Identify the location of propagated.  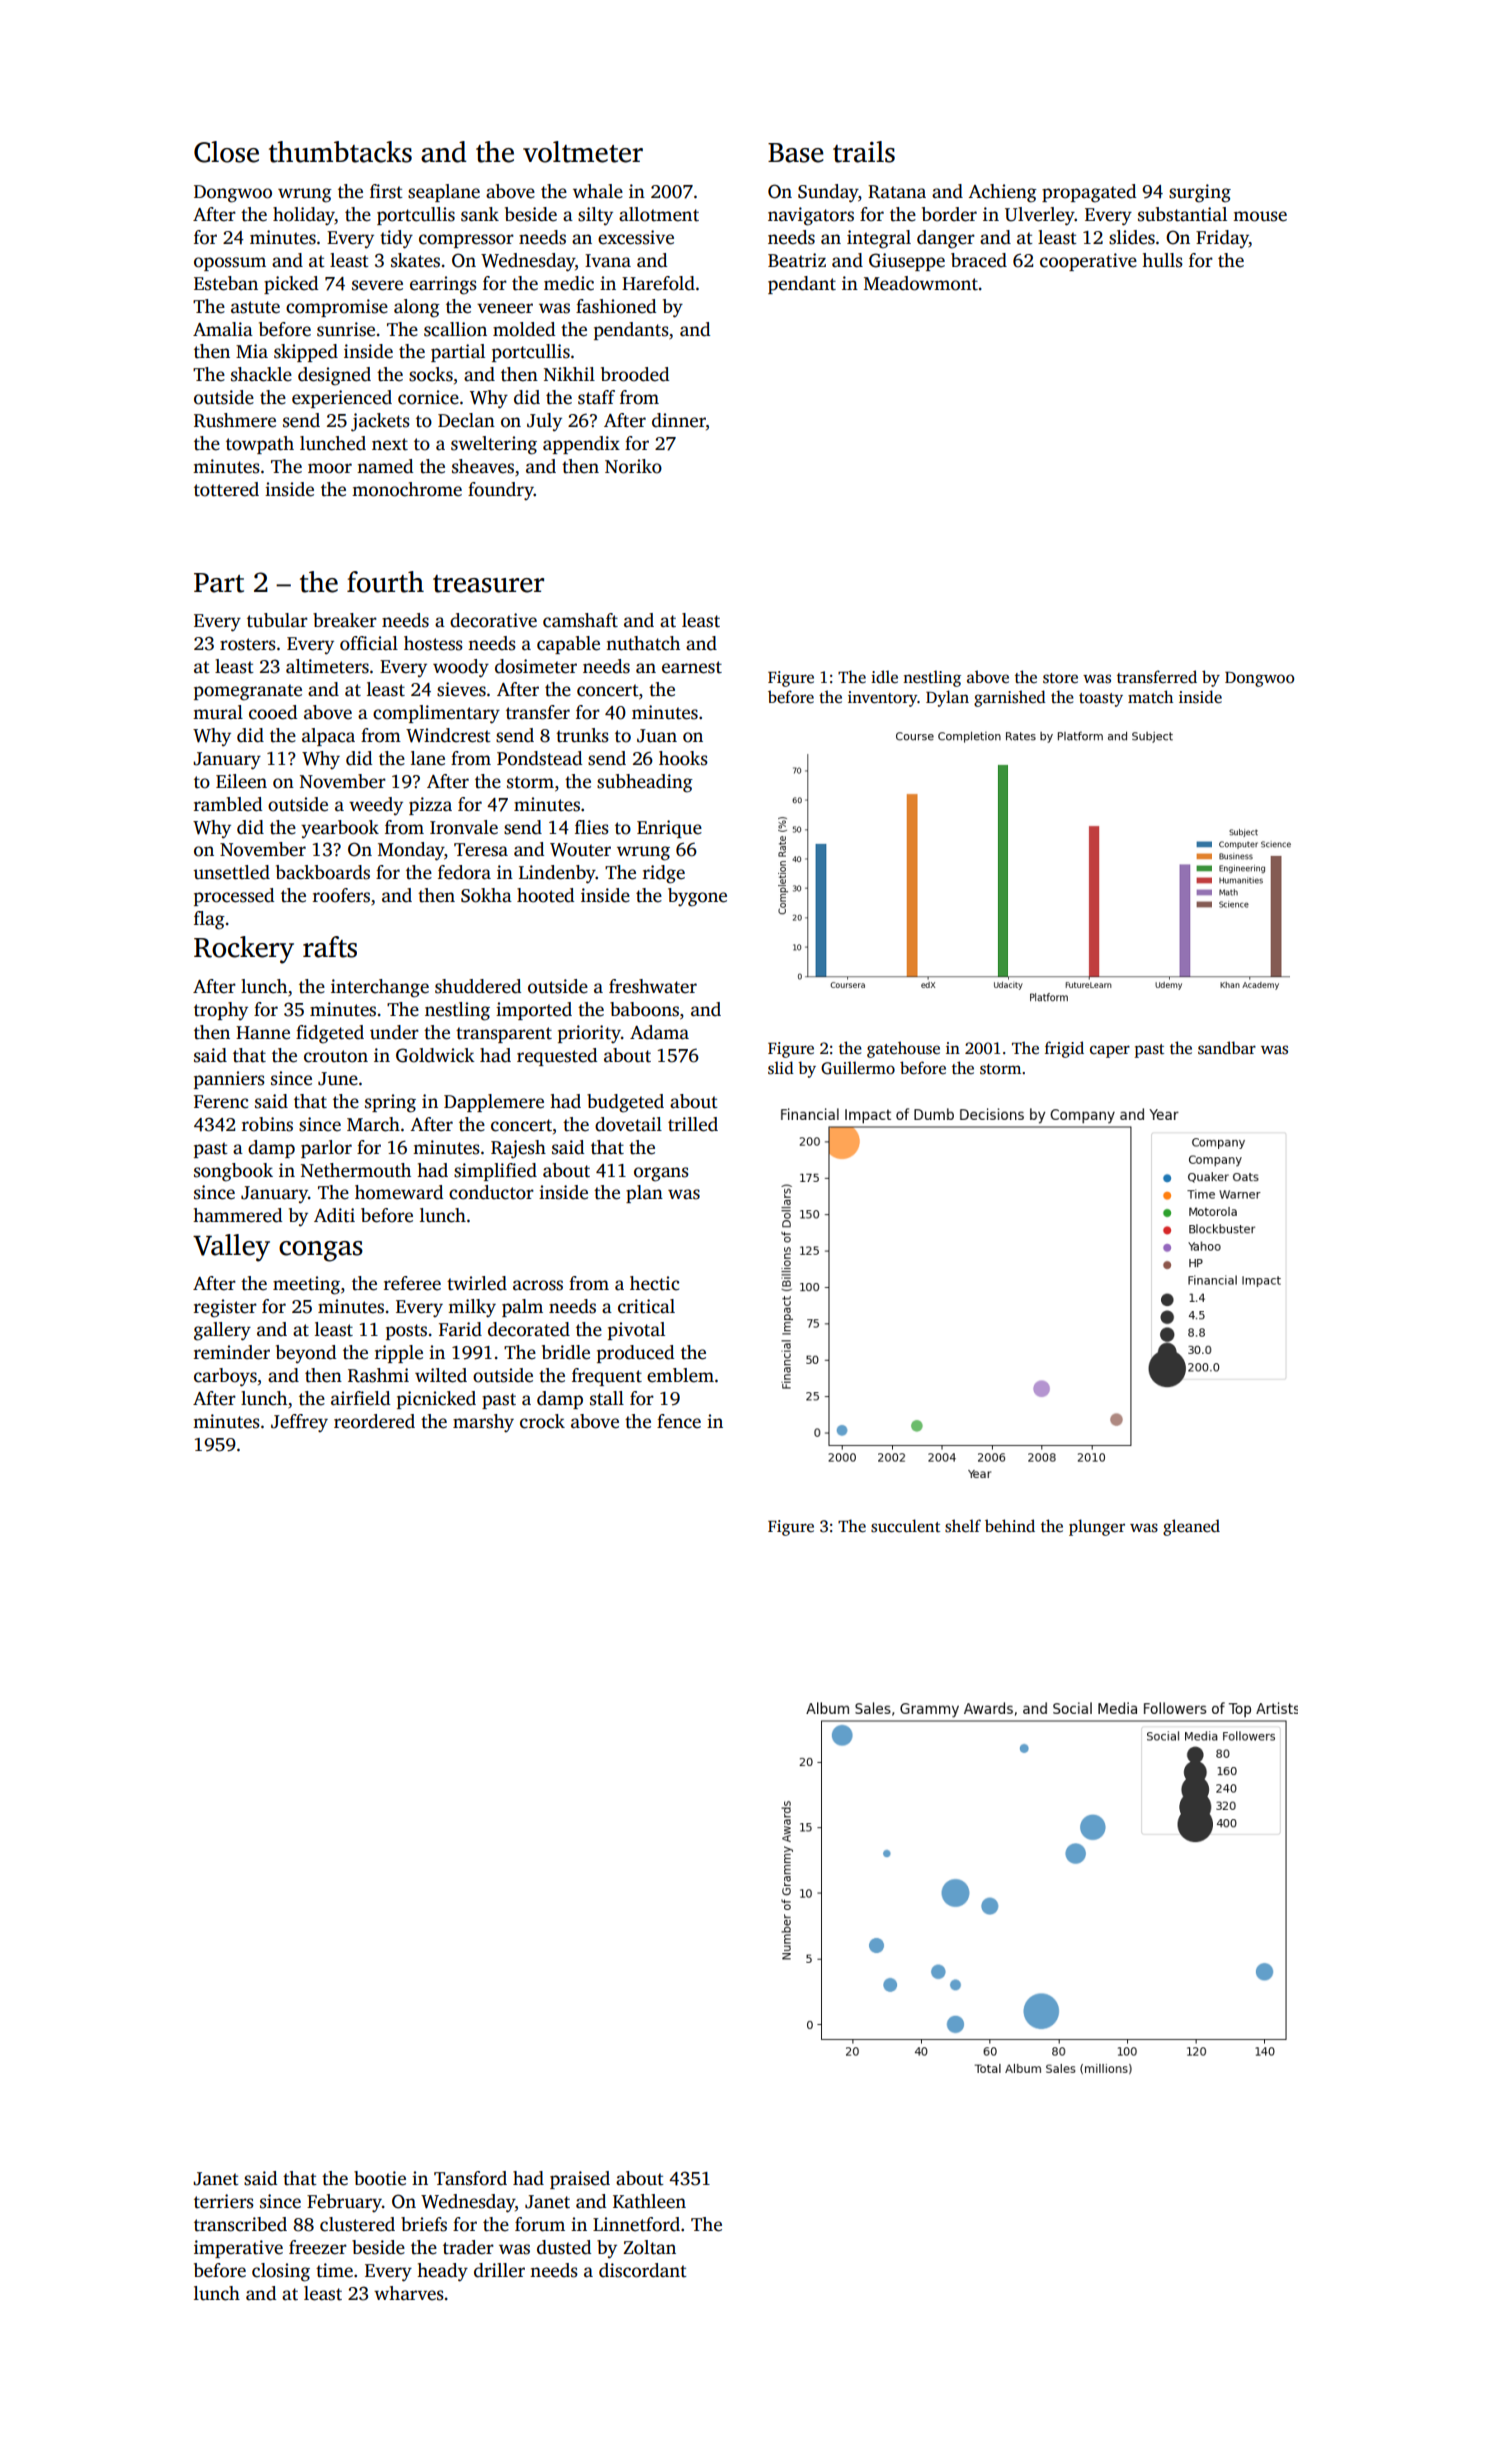
(1089, 193).
